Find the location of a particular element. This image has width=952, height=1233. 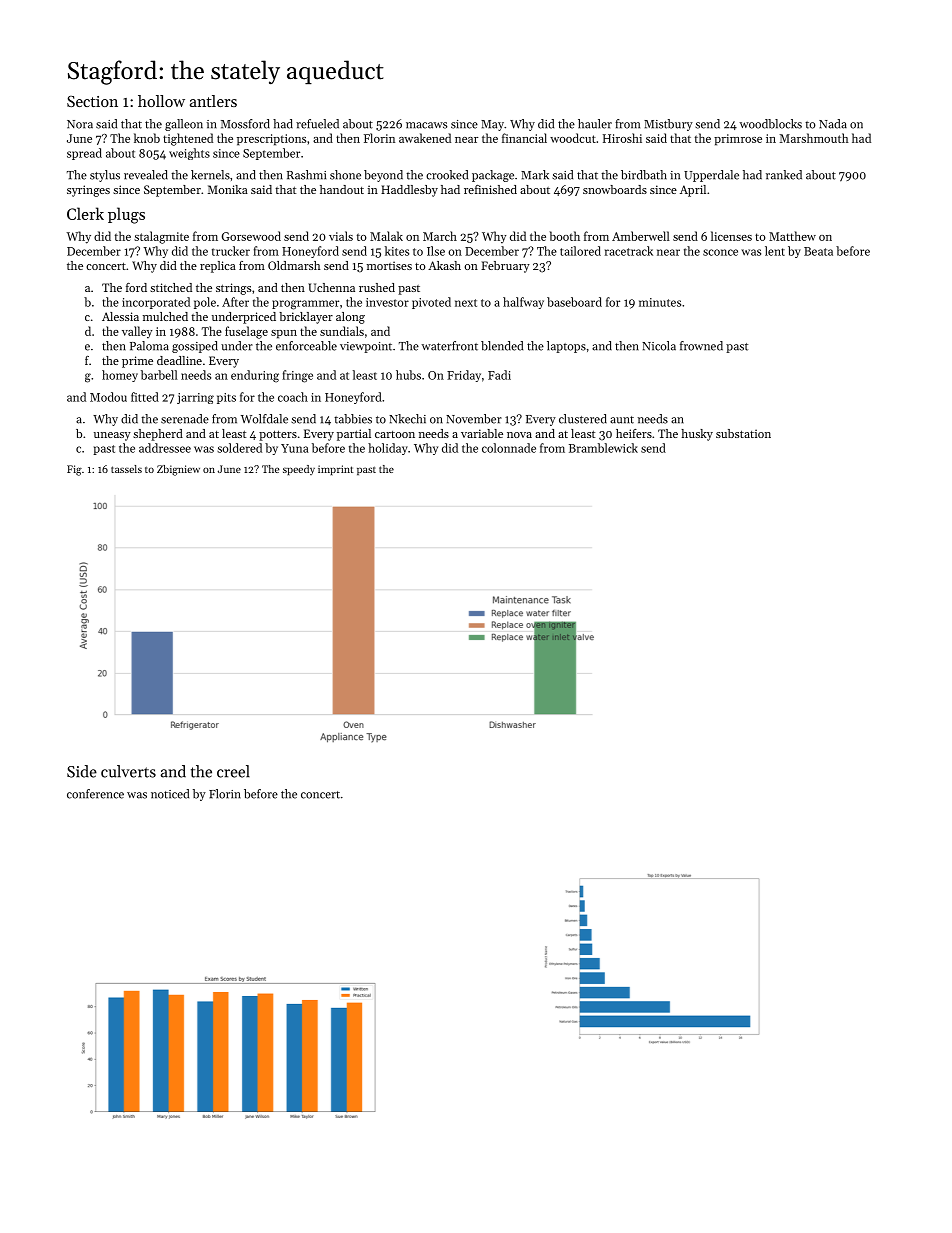

Malak is located at coordinates (386, 236).
